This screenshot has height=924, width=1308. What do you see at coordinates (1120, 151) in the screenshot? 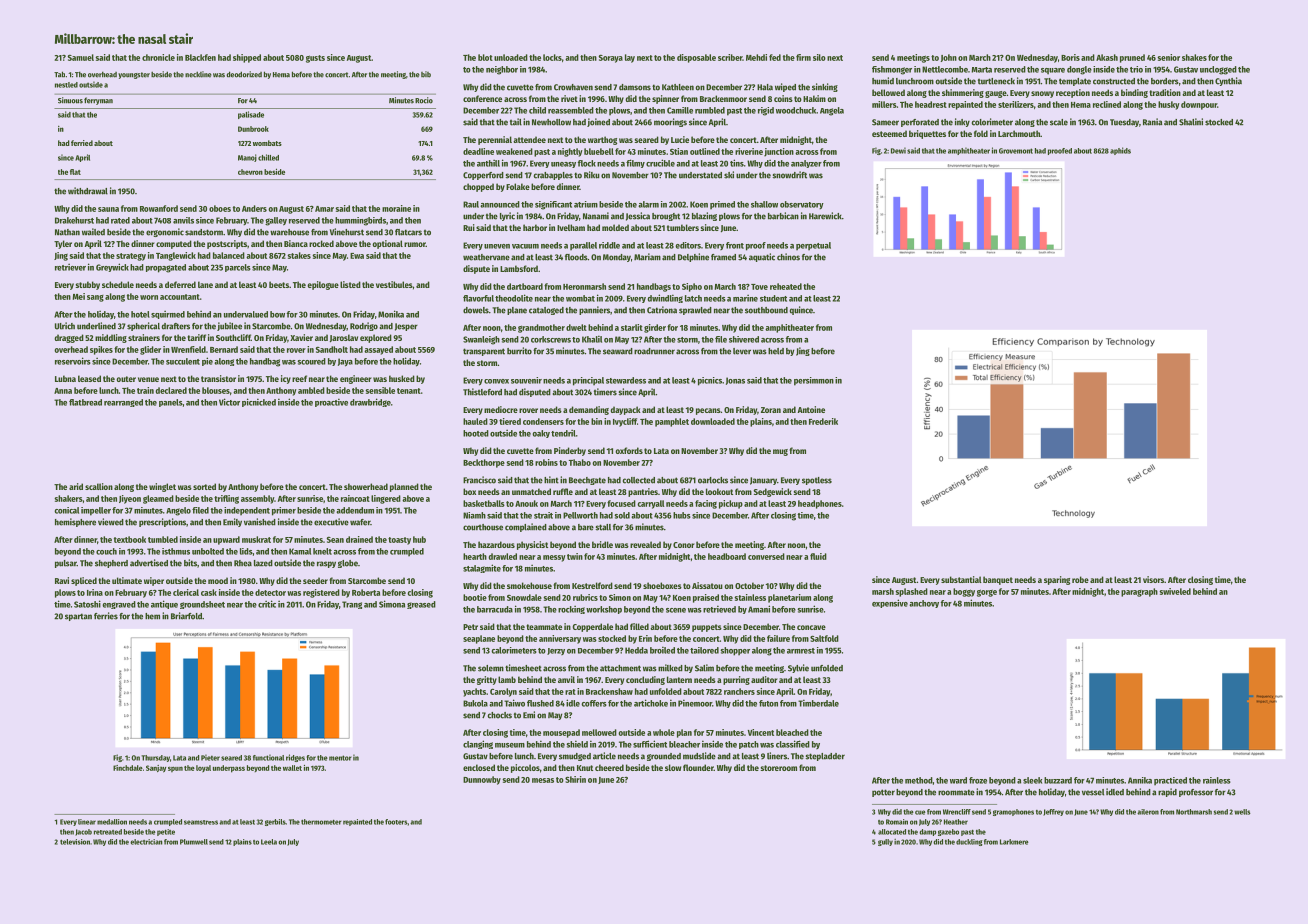
I see `aphids` at bounding box center [1120, 151].
